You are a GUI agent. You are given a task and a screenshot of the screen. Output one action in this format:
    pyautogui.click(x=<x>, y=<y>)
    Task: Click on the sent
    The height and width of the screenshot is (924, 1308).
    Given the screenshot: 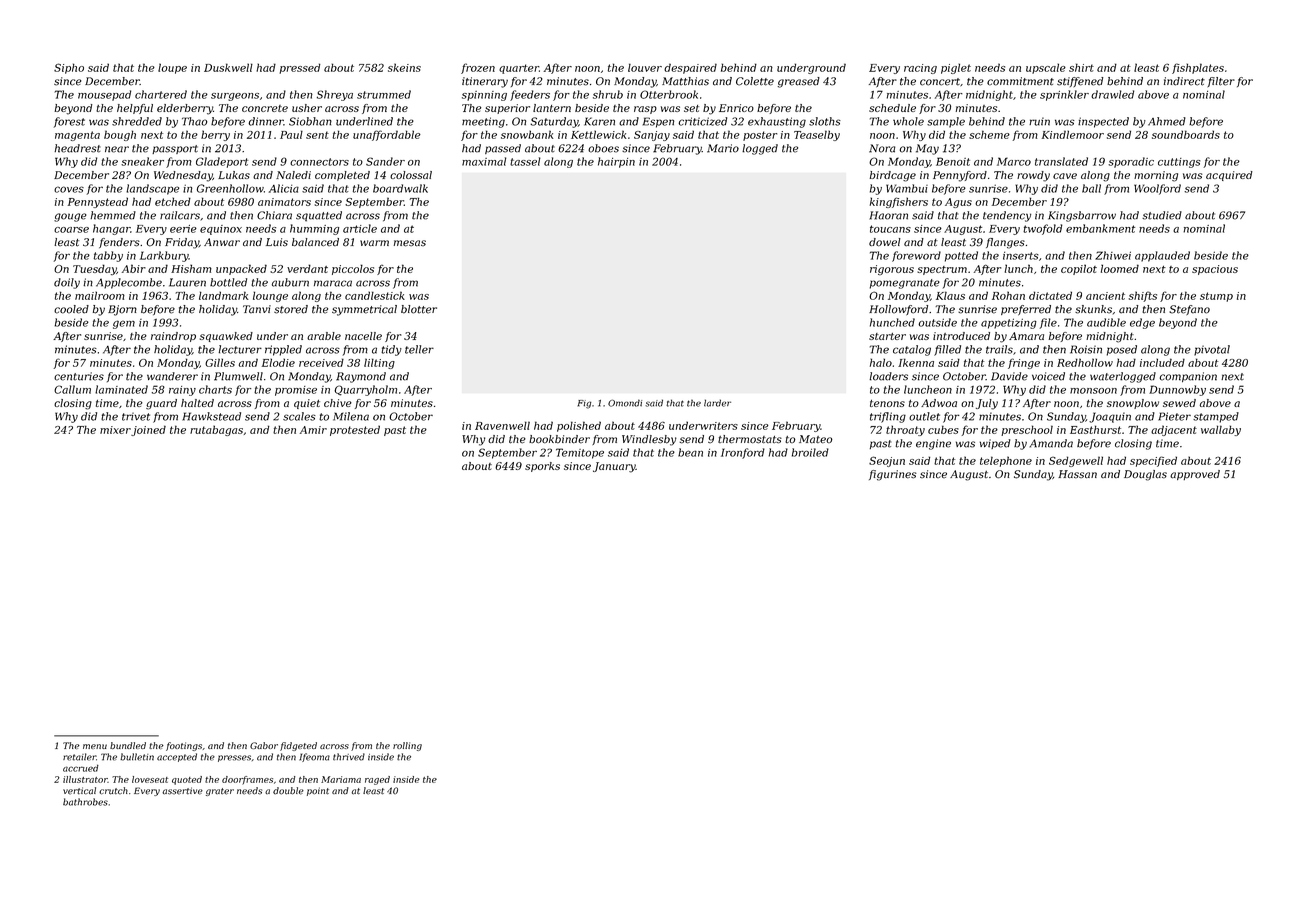 What is the action you would take?
    pyautogui.click(x=317, y=135)
